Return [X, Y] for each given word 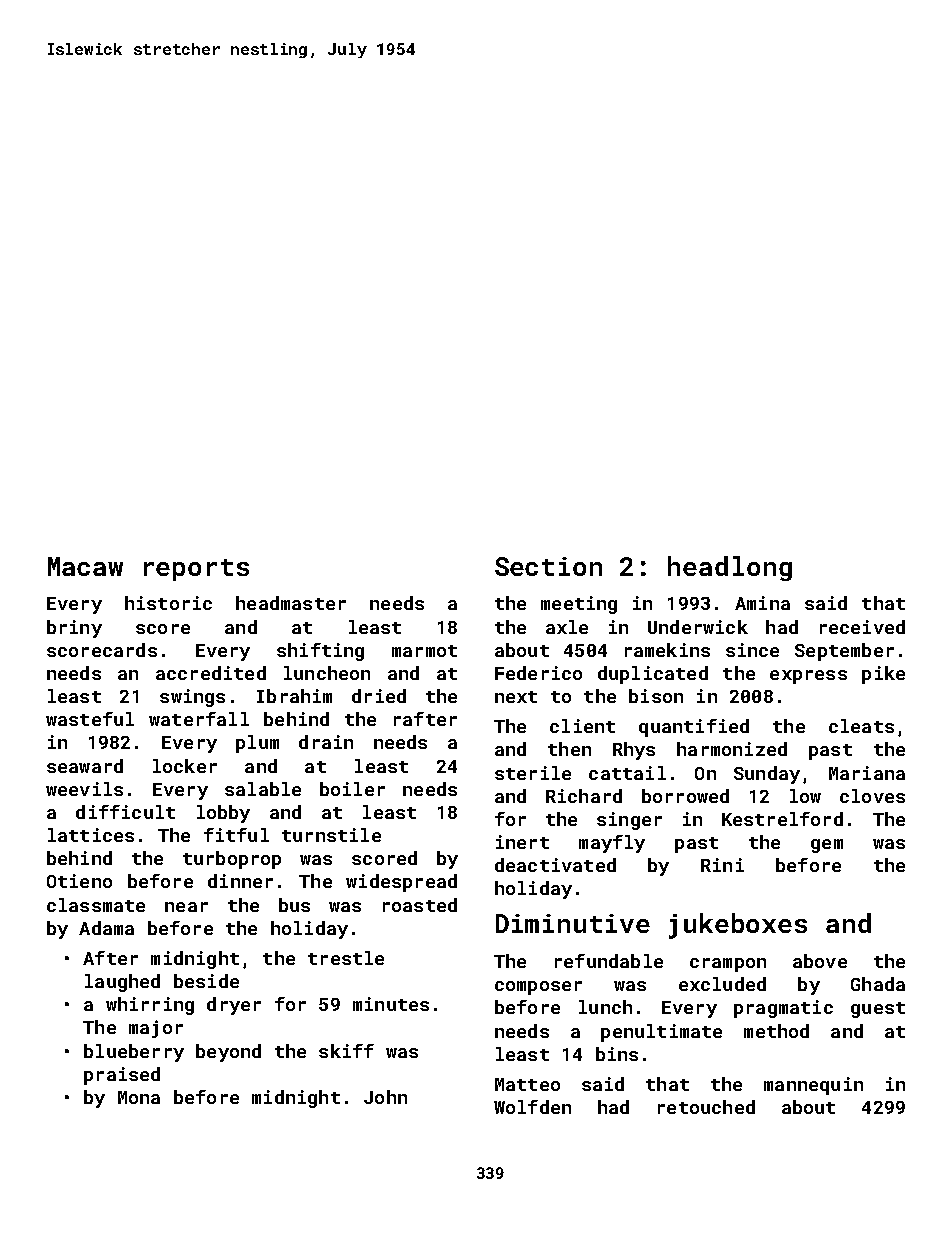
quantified [694, 728]
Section [548, 566]
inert [522, 842]
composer [538, 988]
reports [196, 570]
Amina [762, 603]
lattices [91, 835]
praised [122, 1076]
